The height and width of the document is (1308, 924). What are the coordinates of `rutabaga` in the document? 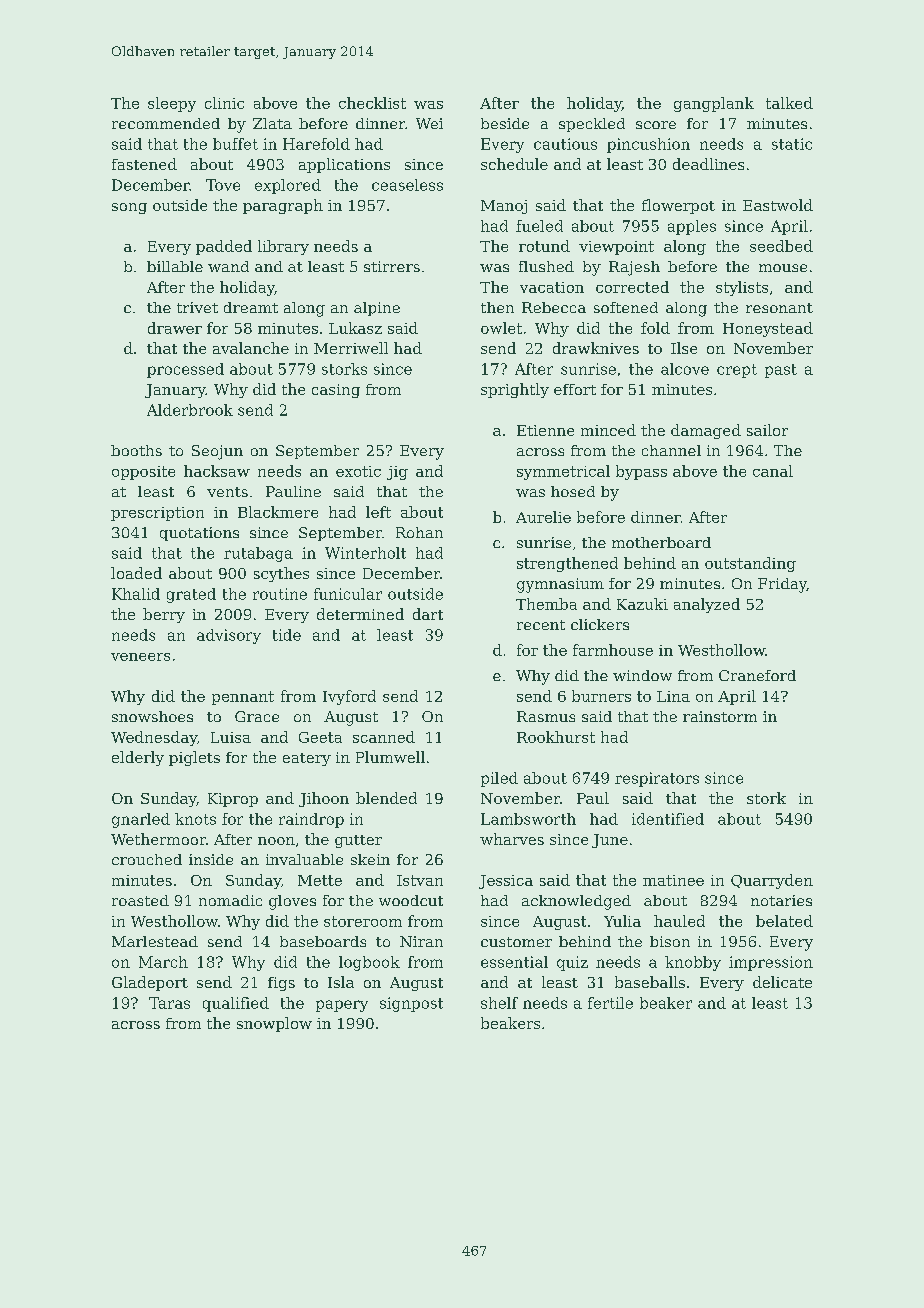 It's located at (258, 554).
